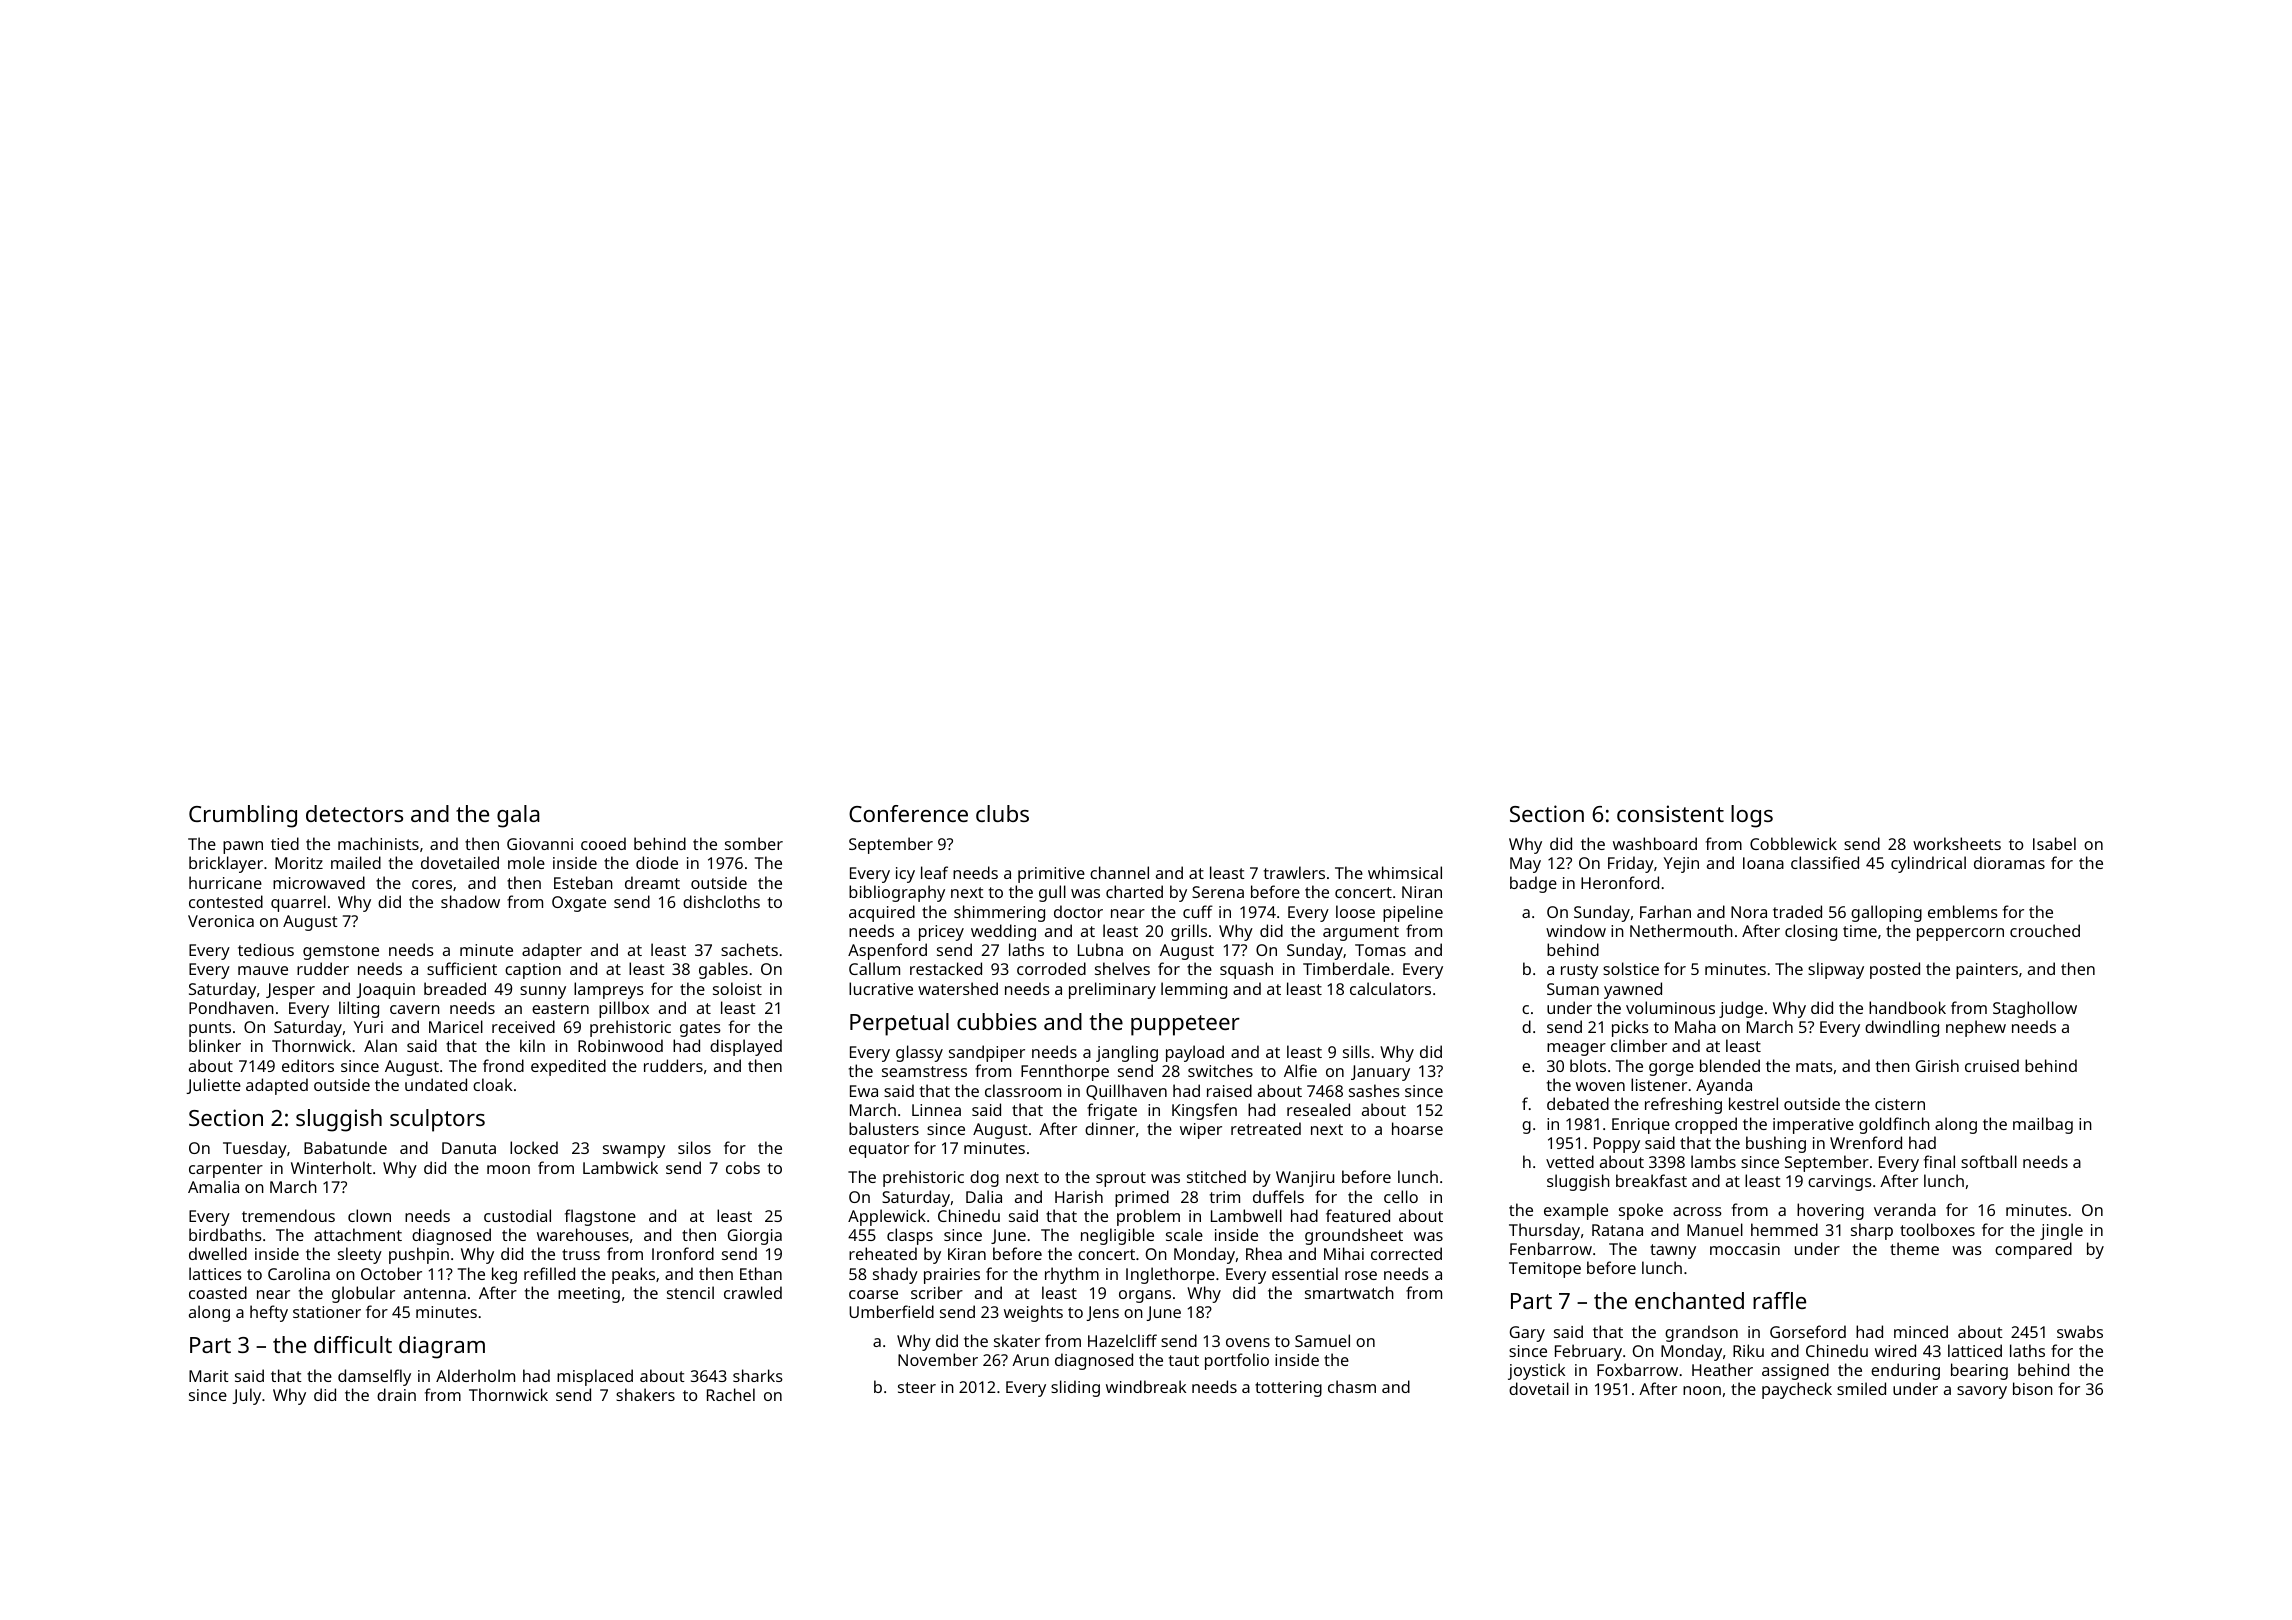  I want to click on icy, so click(905, 875).
